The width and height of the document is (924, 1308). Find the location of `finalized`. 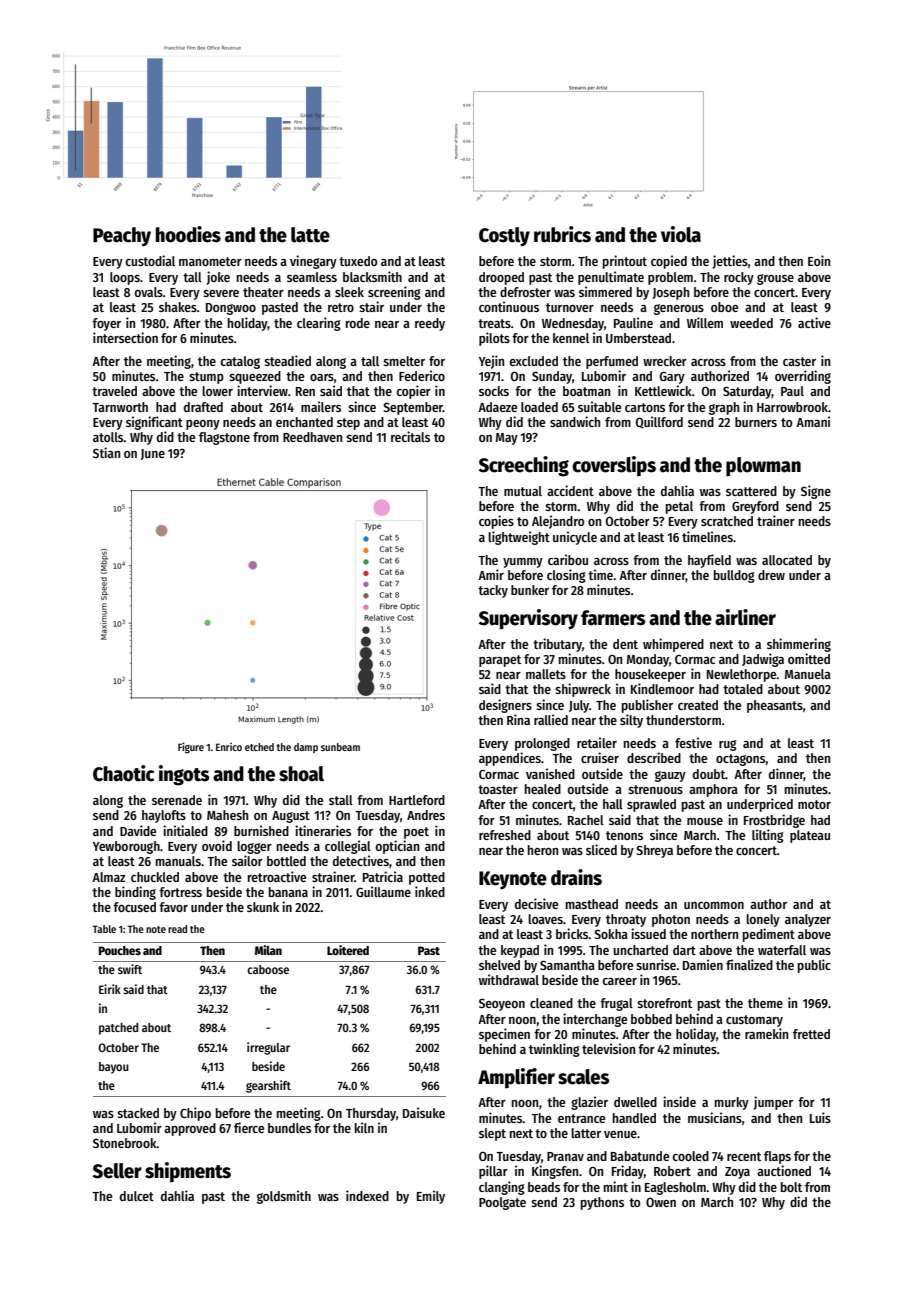

finalized is located at coordinates (749, 964).
